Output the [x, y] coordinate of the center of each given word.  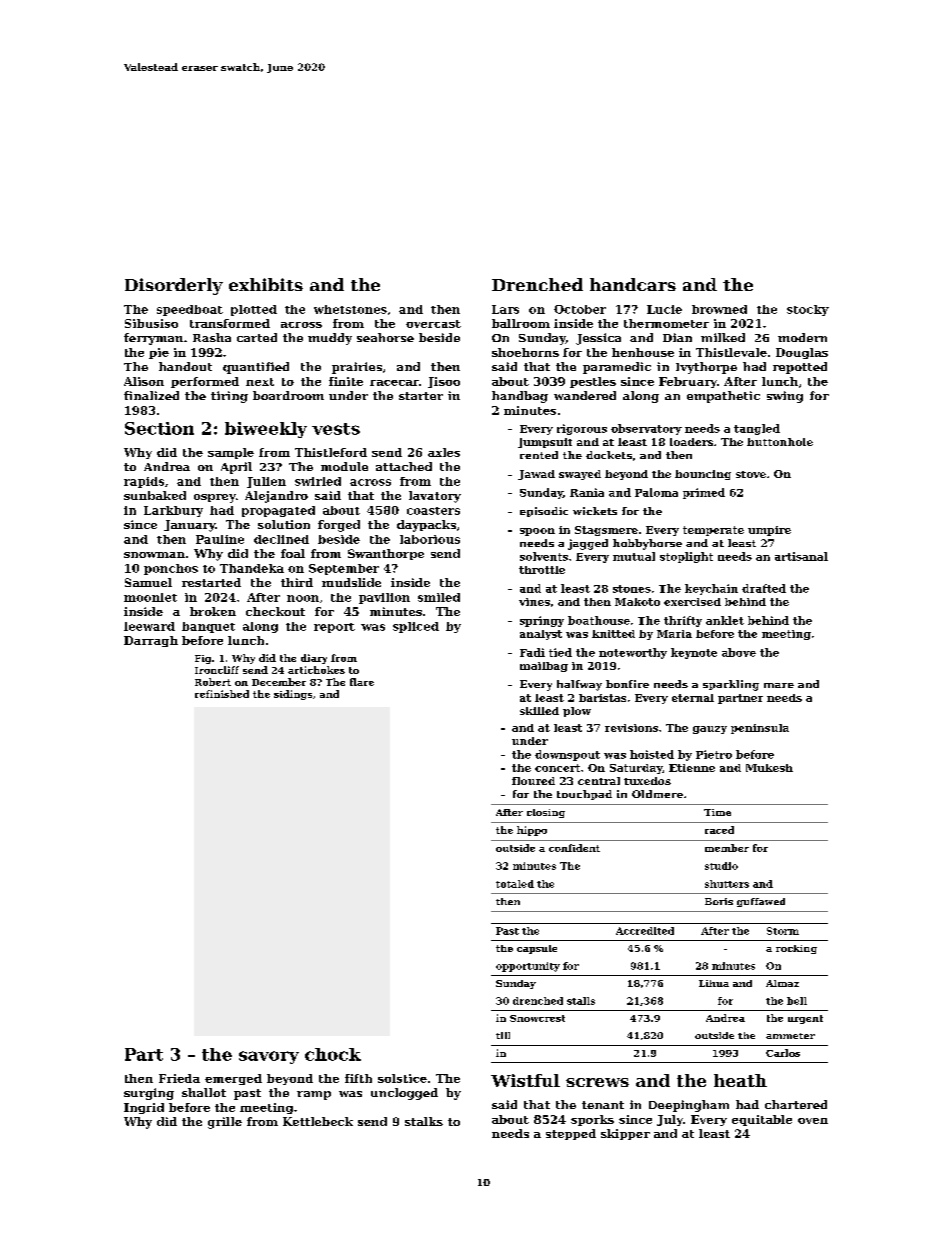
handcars [633, 284]
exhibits [266, 284]
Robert [213, 682]
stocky [808, 310]
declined [281, 539]
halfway [579, 685]
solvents [544, 556]
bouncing [703, 475]
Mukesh [769, 768]
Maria [674, 634]
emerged [233, 1079]
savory [269, 1057]
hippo [532, 831]
